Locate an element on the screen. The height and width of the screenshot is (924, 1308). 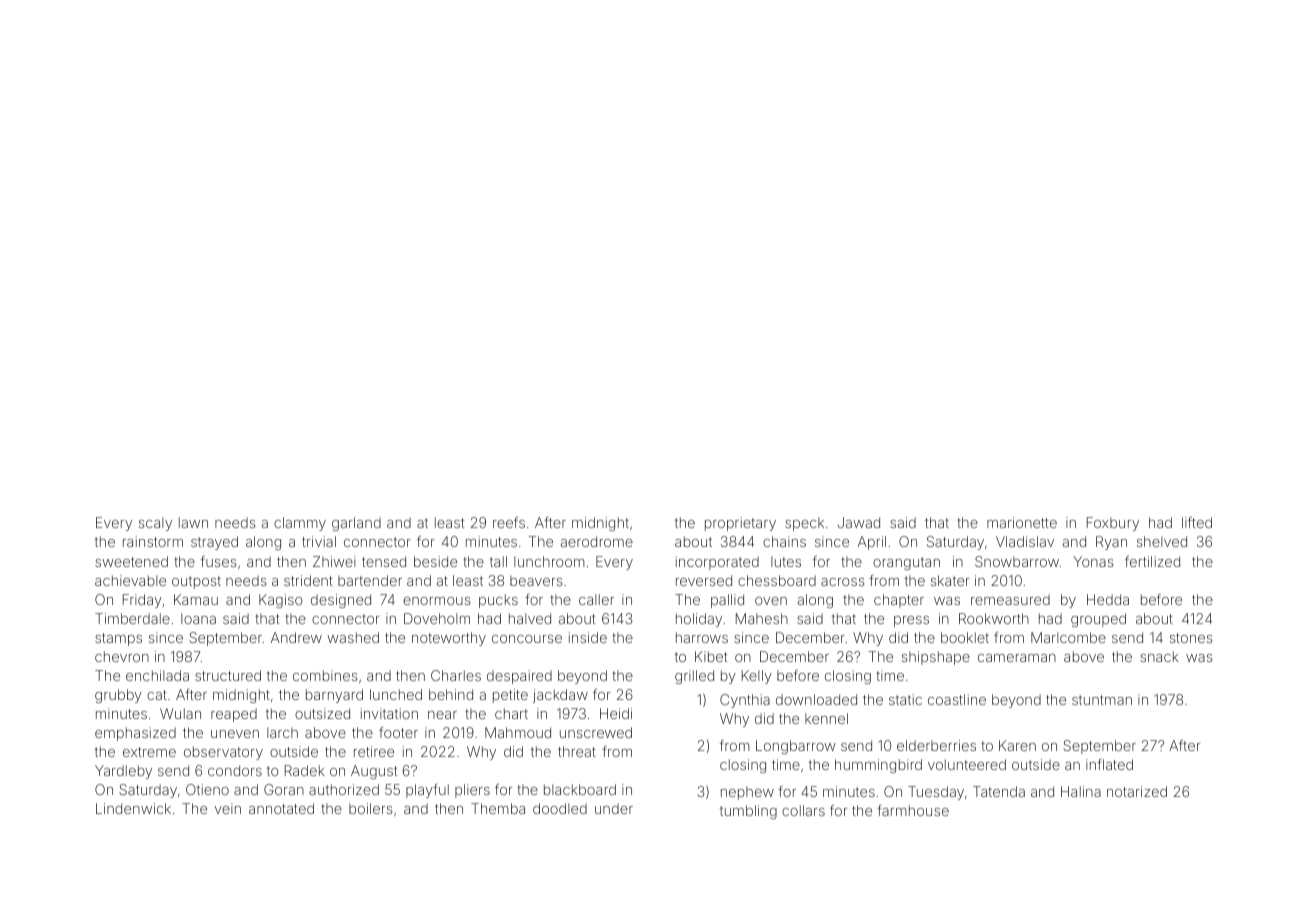
Themba is located at coordinates (498, 808).
